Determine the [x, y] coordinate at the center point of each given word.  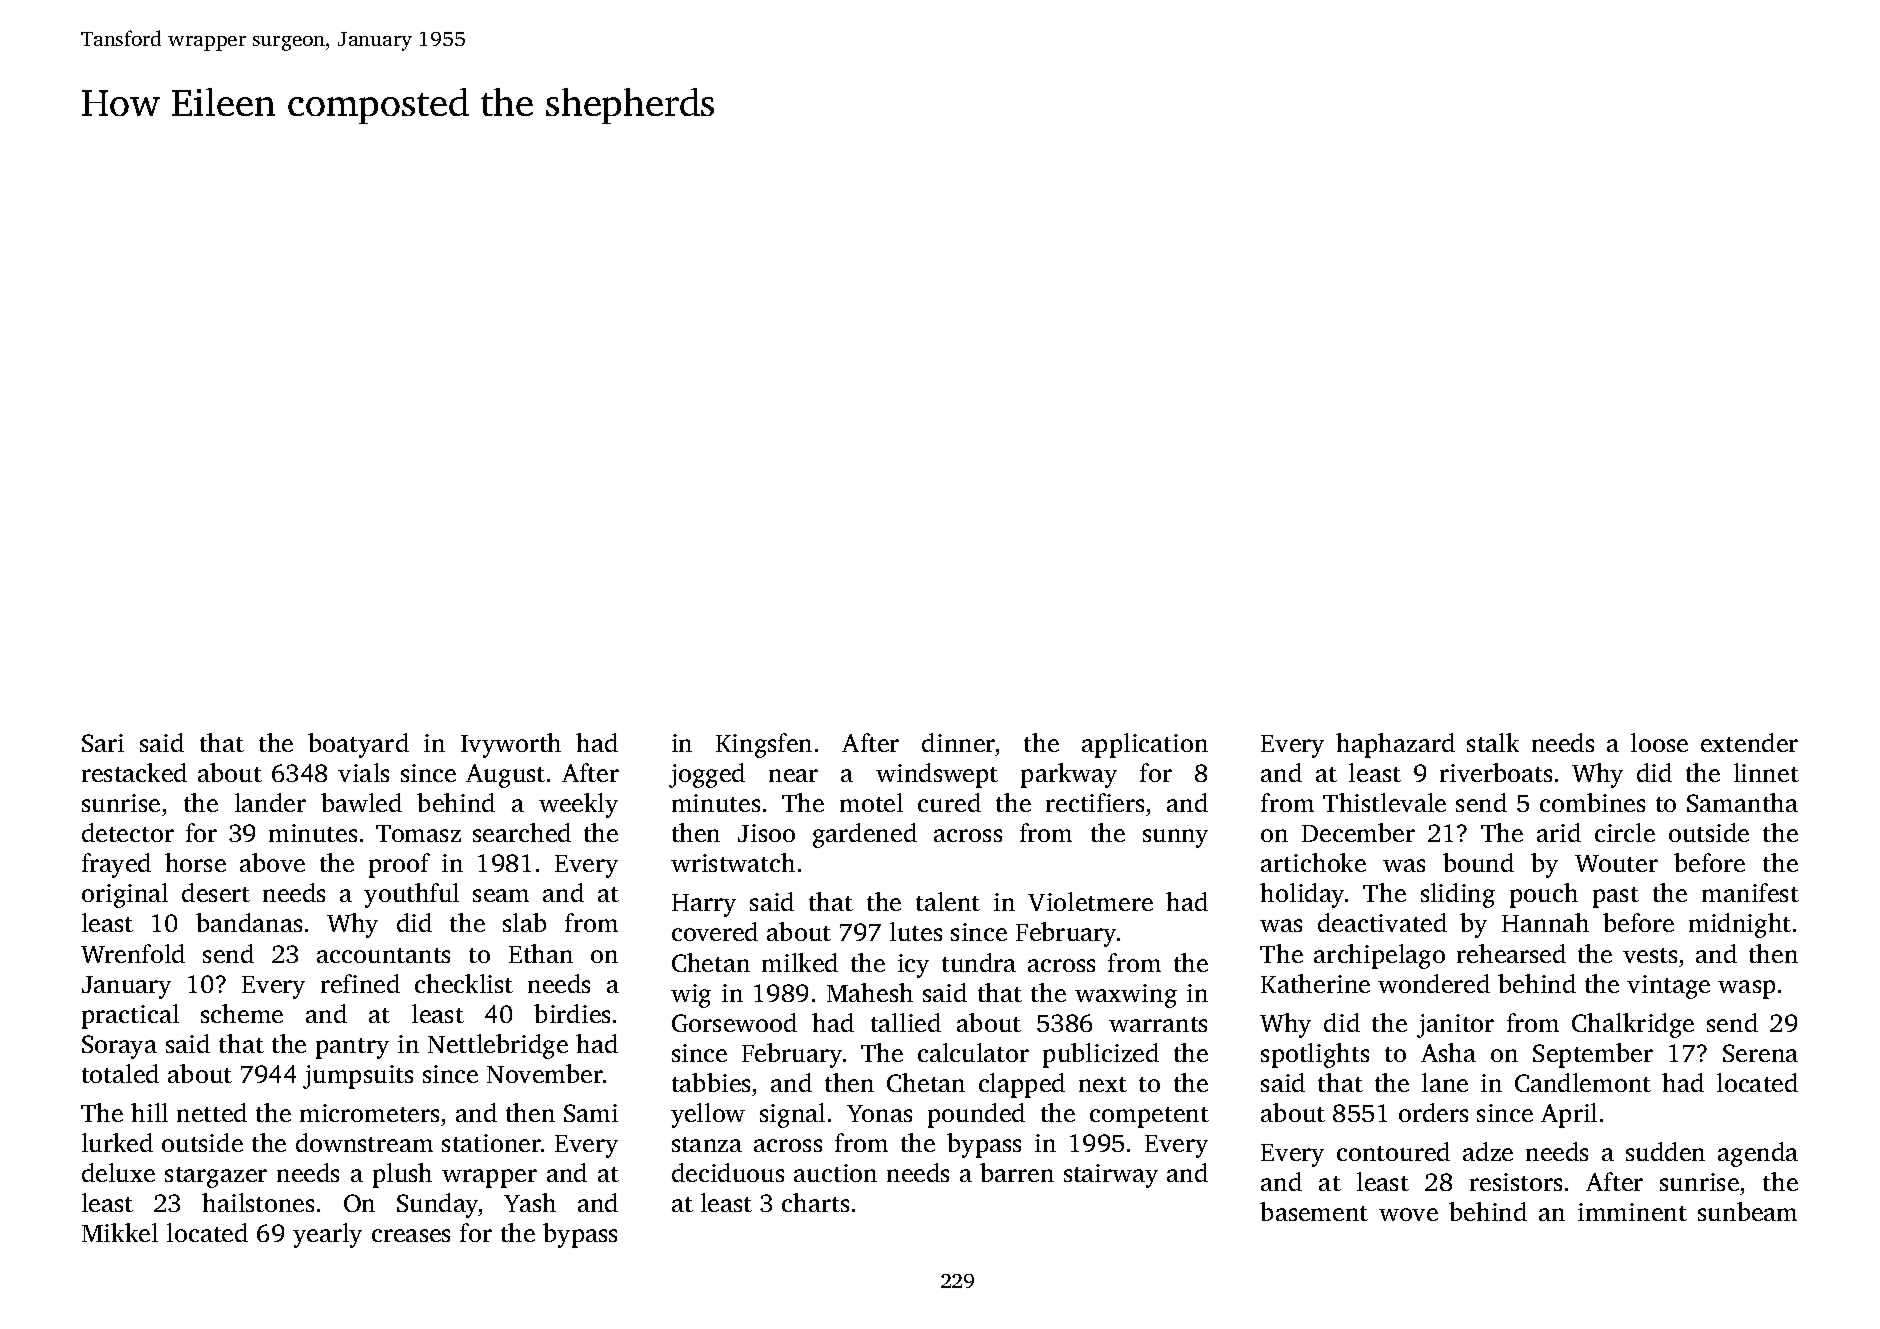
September [1593, 1055]
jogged [707, 775]
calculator [973, 1052]
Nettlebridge [498, 1046]
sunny [1175, 838]
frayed [116, 865]
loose [1659, 742]
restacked [134, 772]
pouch [1544, 895]
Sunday [438, 1205]
